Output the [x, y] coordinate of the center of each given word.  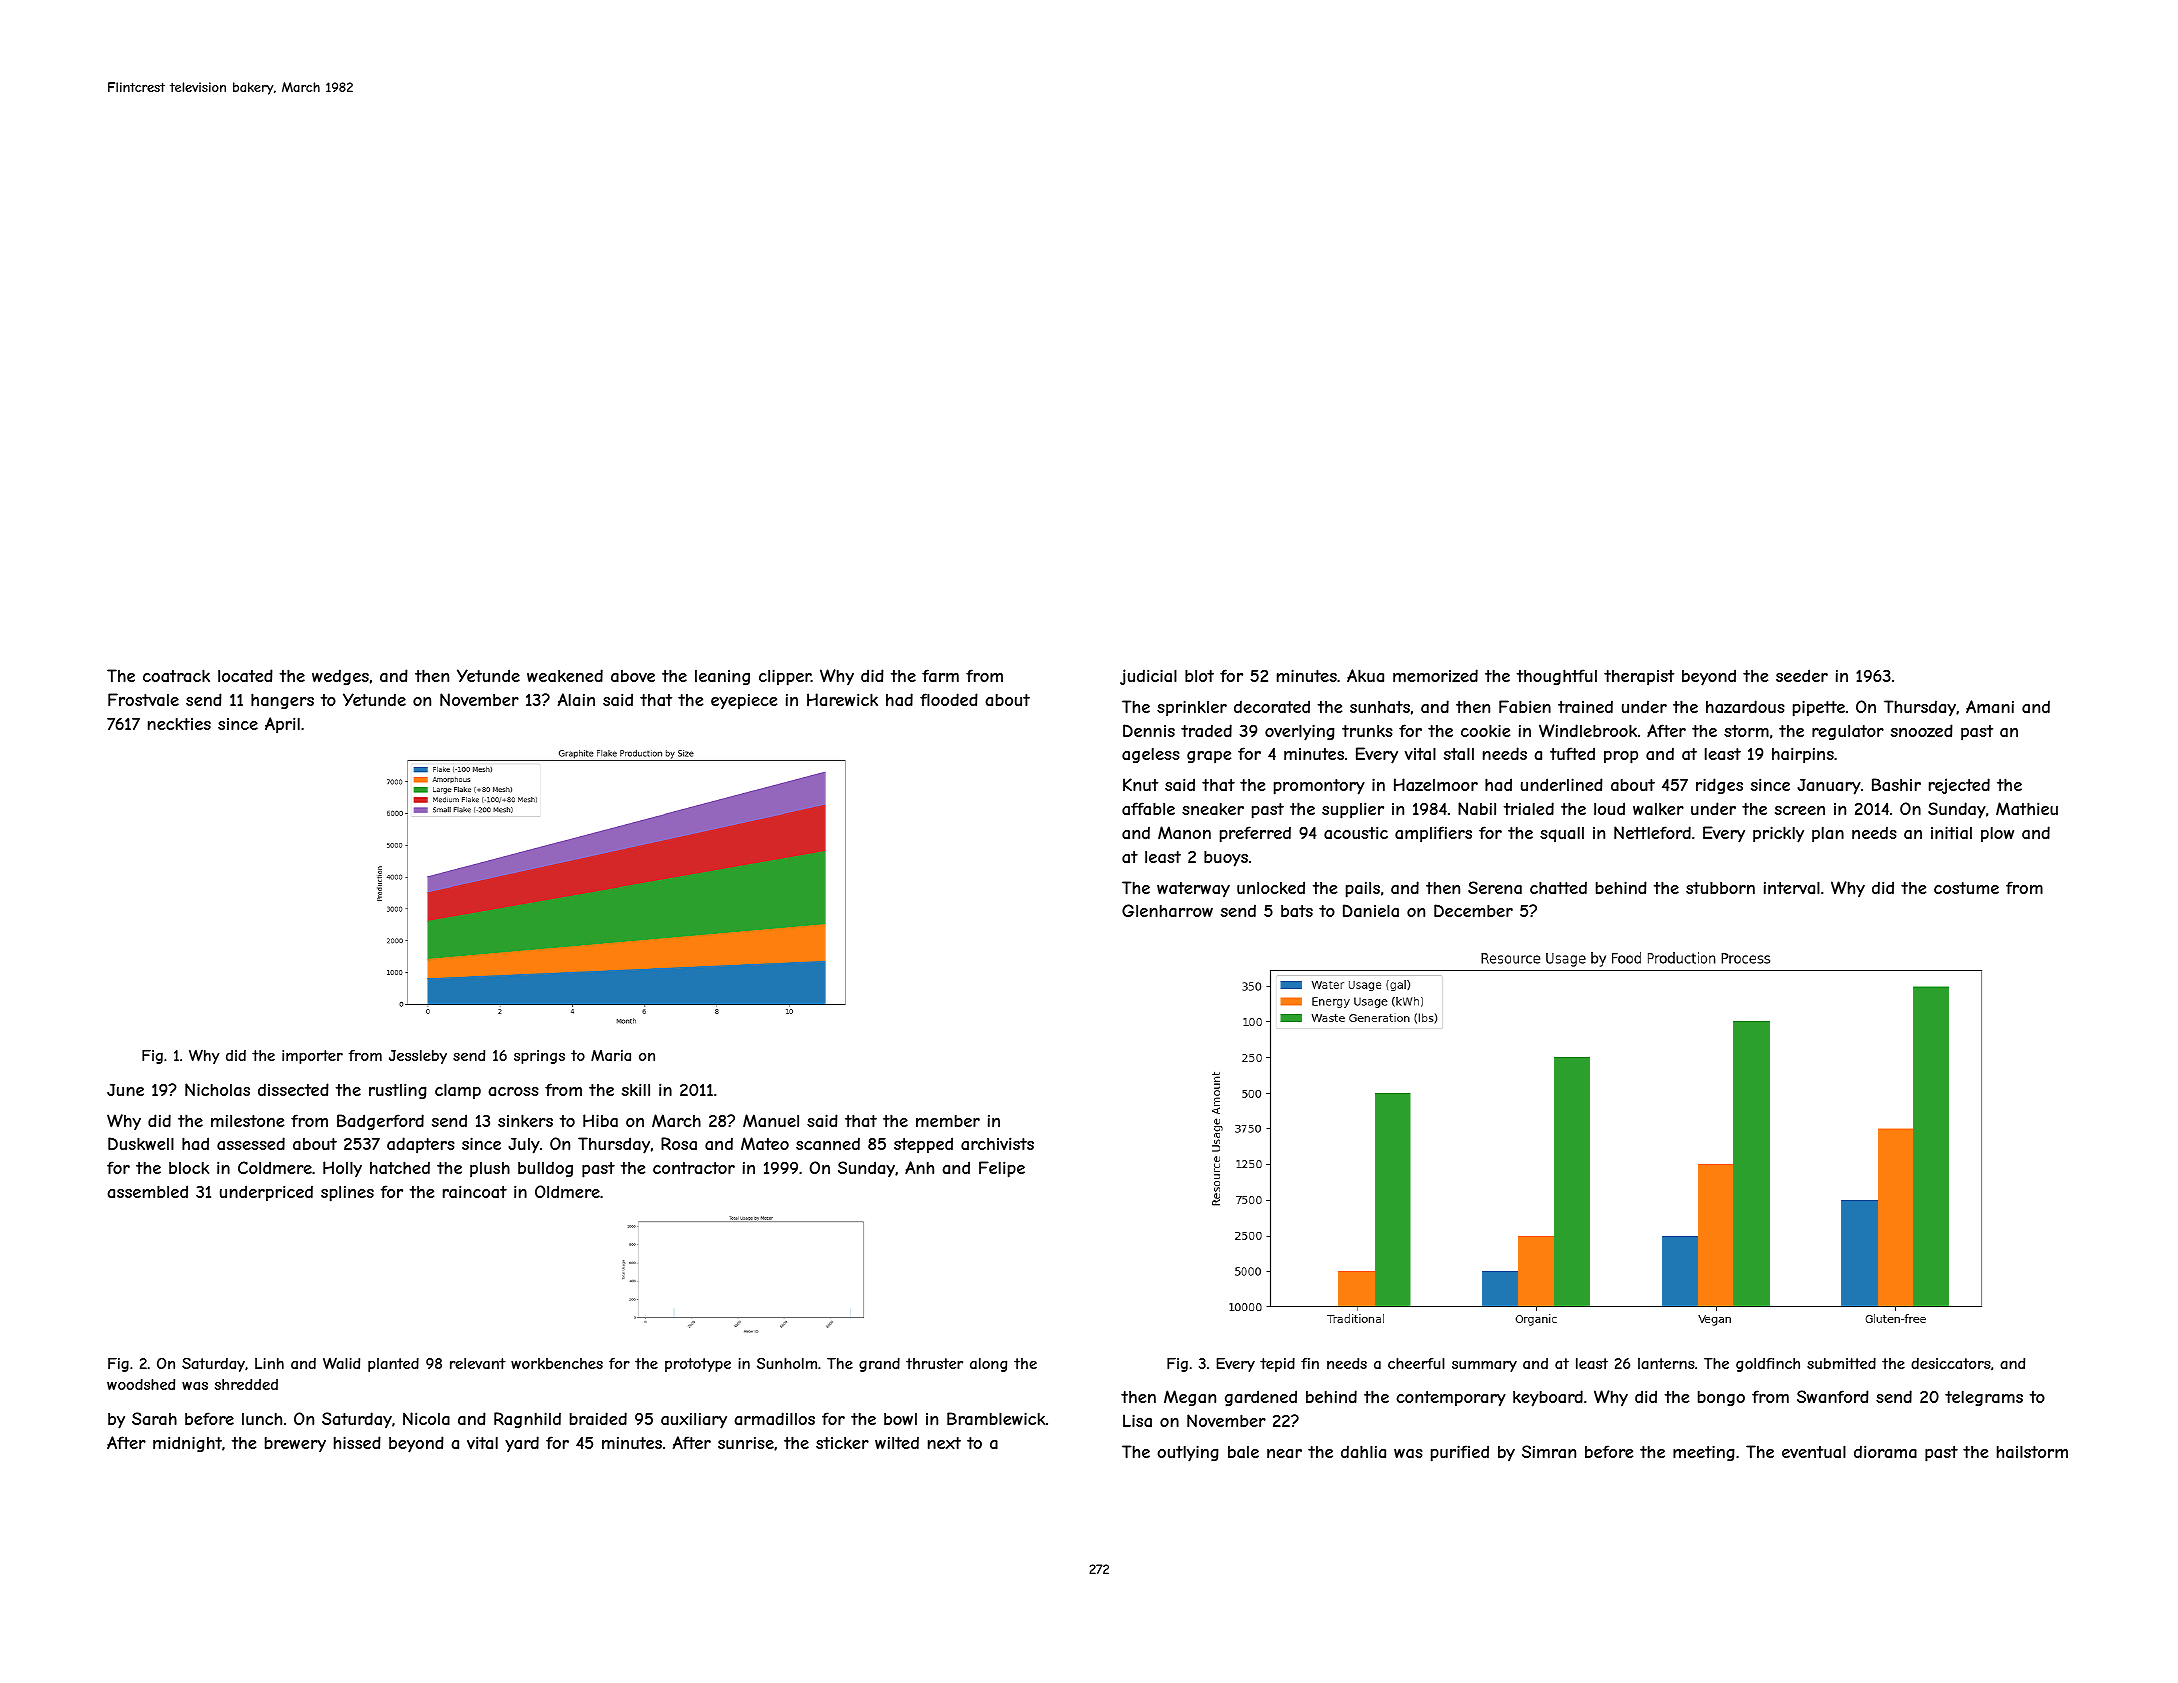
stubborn [1720, 887]
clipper [785, 677]
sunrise [746, 1443]
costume [1966, 888]
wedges [340, 677]
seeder [1802, 675]
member [948, 1120]
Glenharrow [1167, 910]
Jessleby [418, 1057]
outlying [1188, 1453]
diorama [1885, 1451]
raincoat [475, 1191]
